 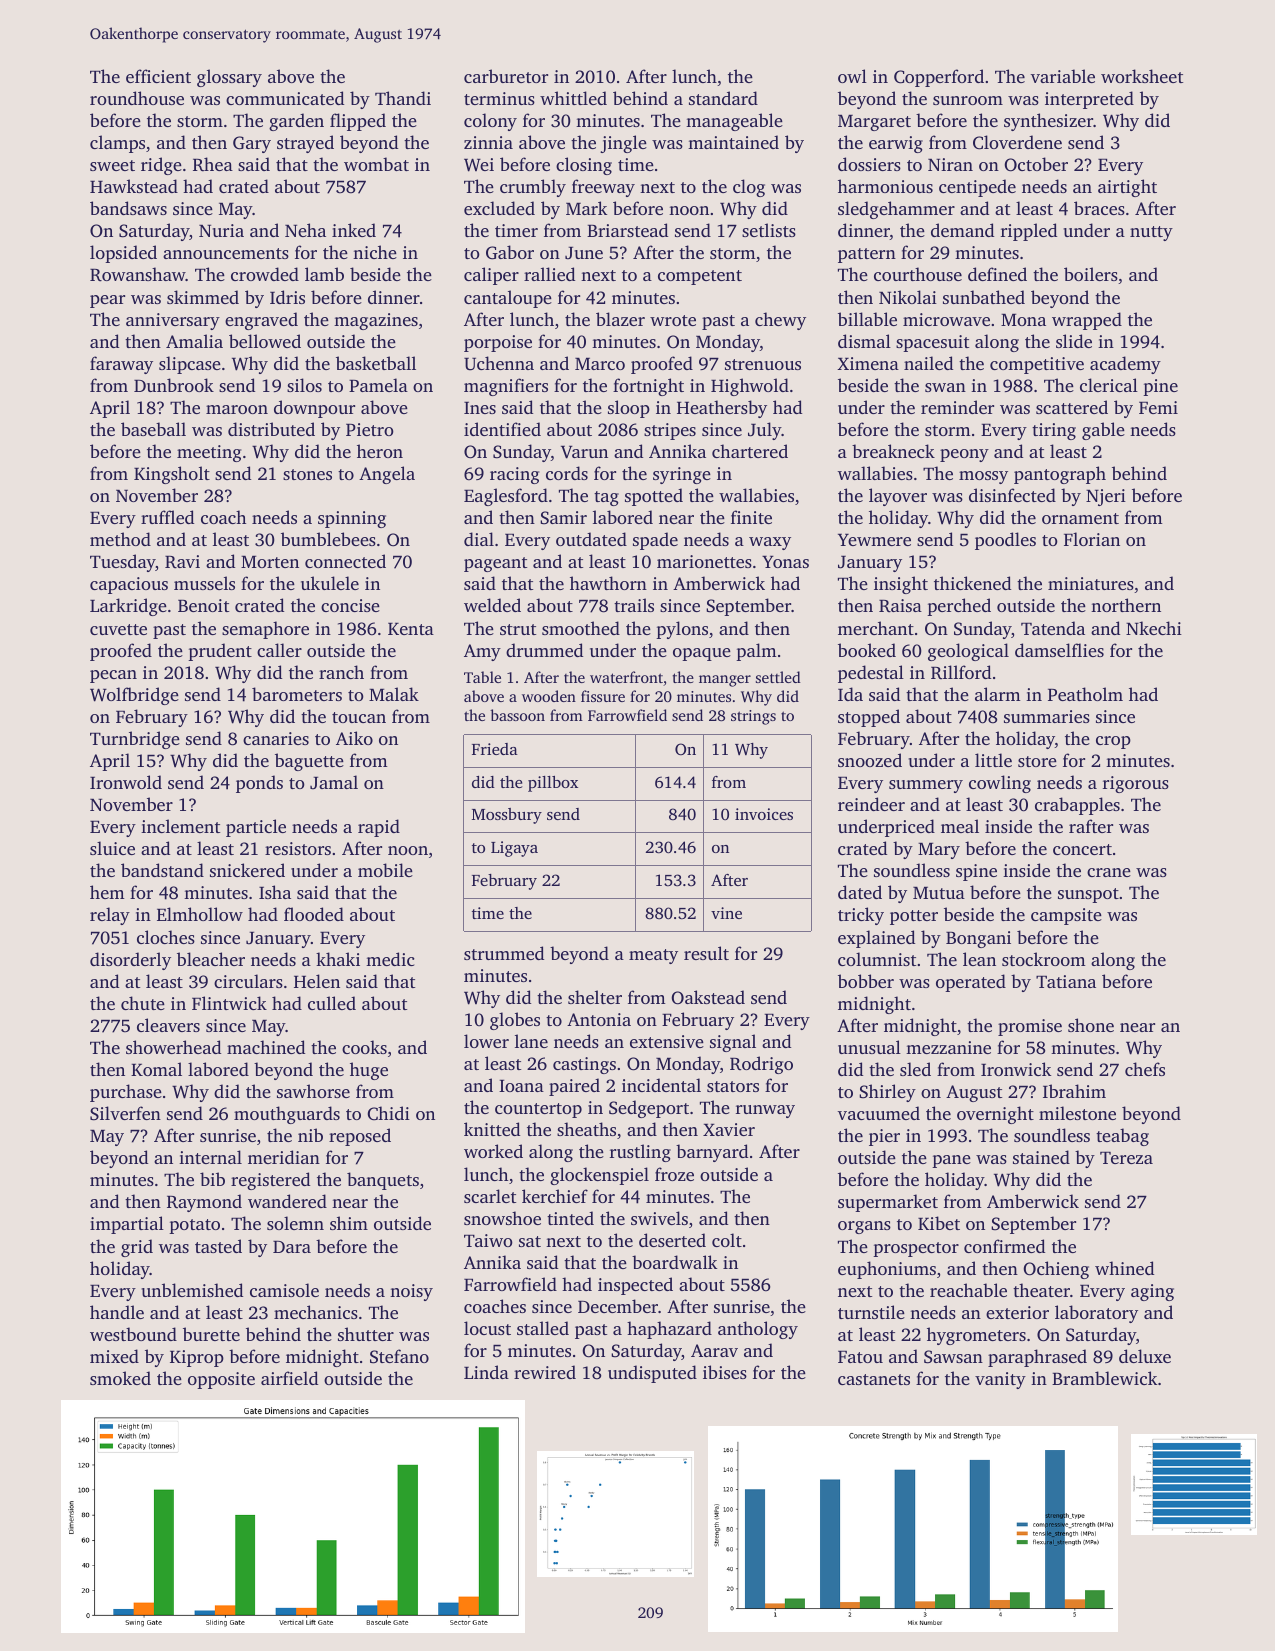 I want to click on competent, so click(x=700, y=277).
